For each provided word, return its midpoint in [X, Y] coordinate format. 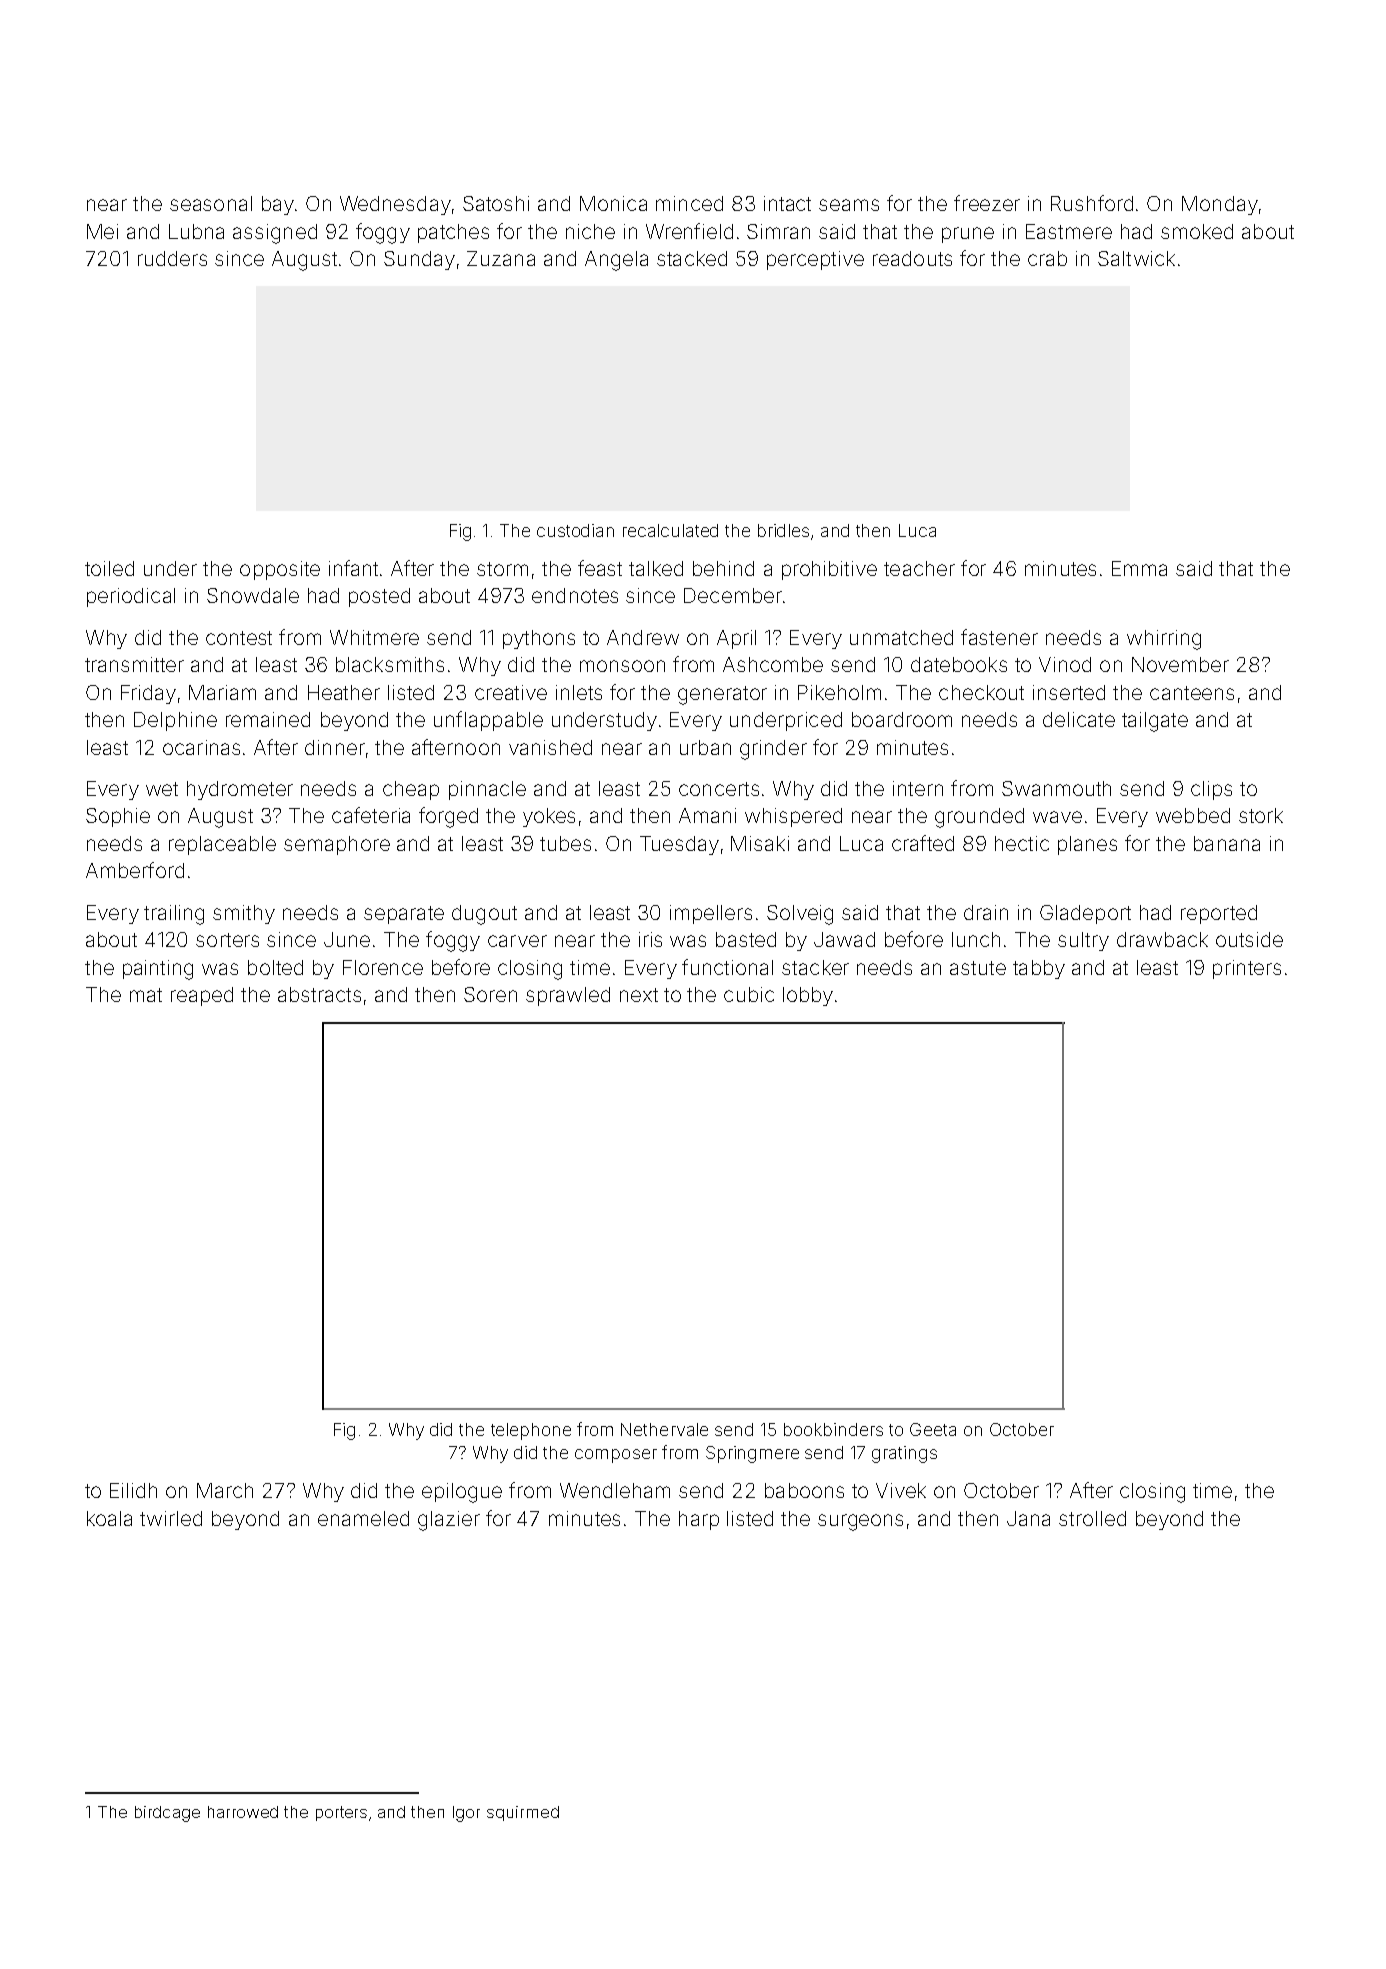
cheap [411, 790]
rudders [172, 258]
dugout [484, 915]
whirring [1164, 640]
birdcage [167, 1814]
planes [1087, 845]
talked [656, 568]
